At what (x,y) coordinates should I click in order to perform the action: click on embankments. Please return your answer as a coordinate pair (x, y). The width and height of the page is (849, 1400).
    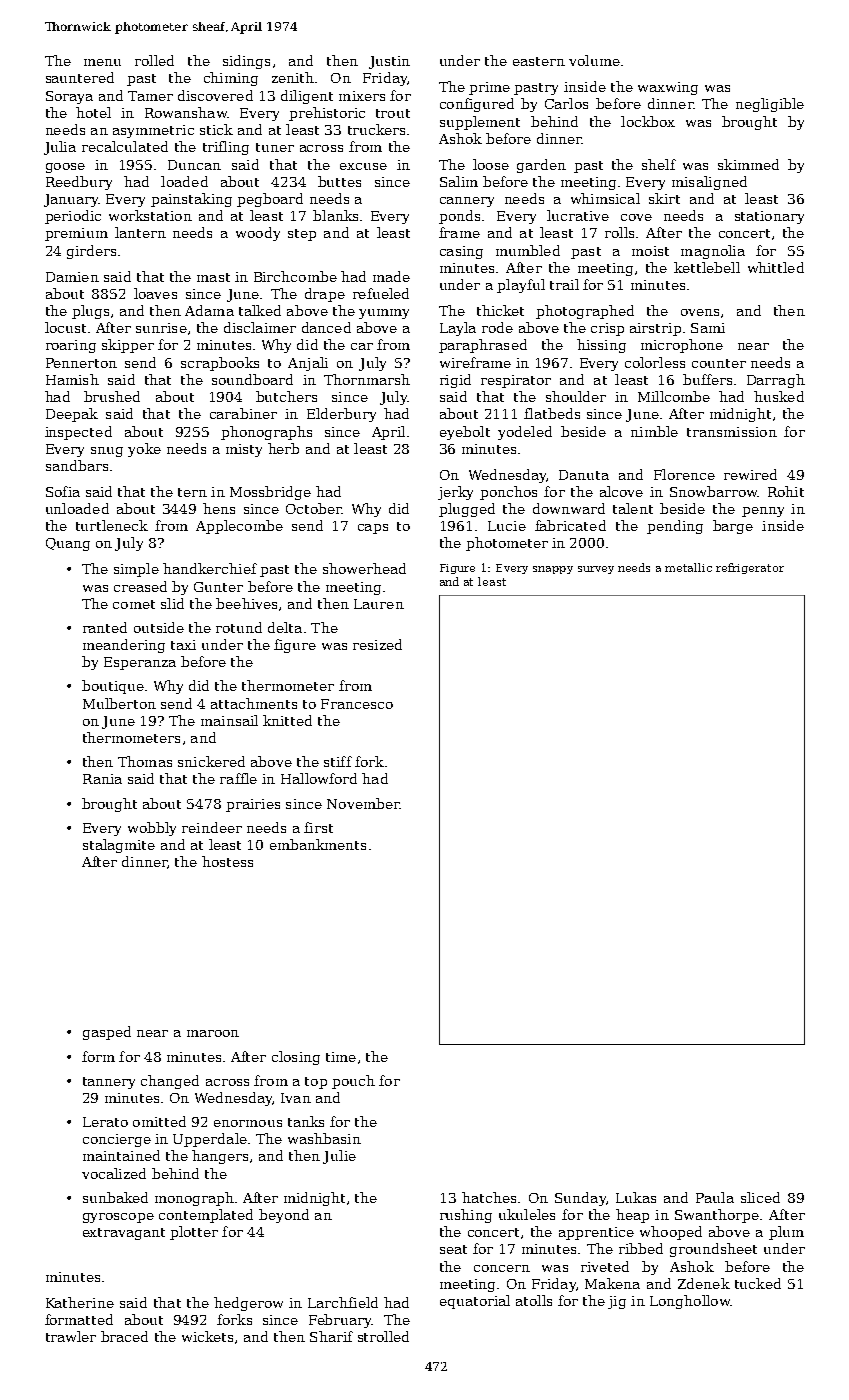
    Looking at the image, I should click on (318, 844).
